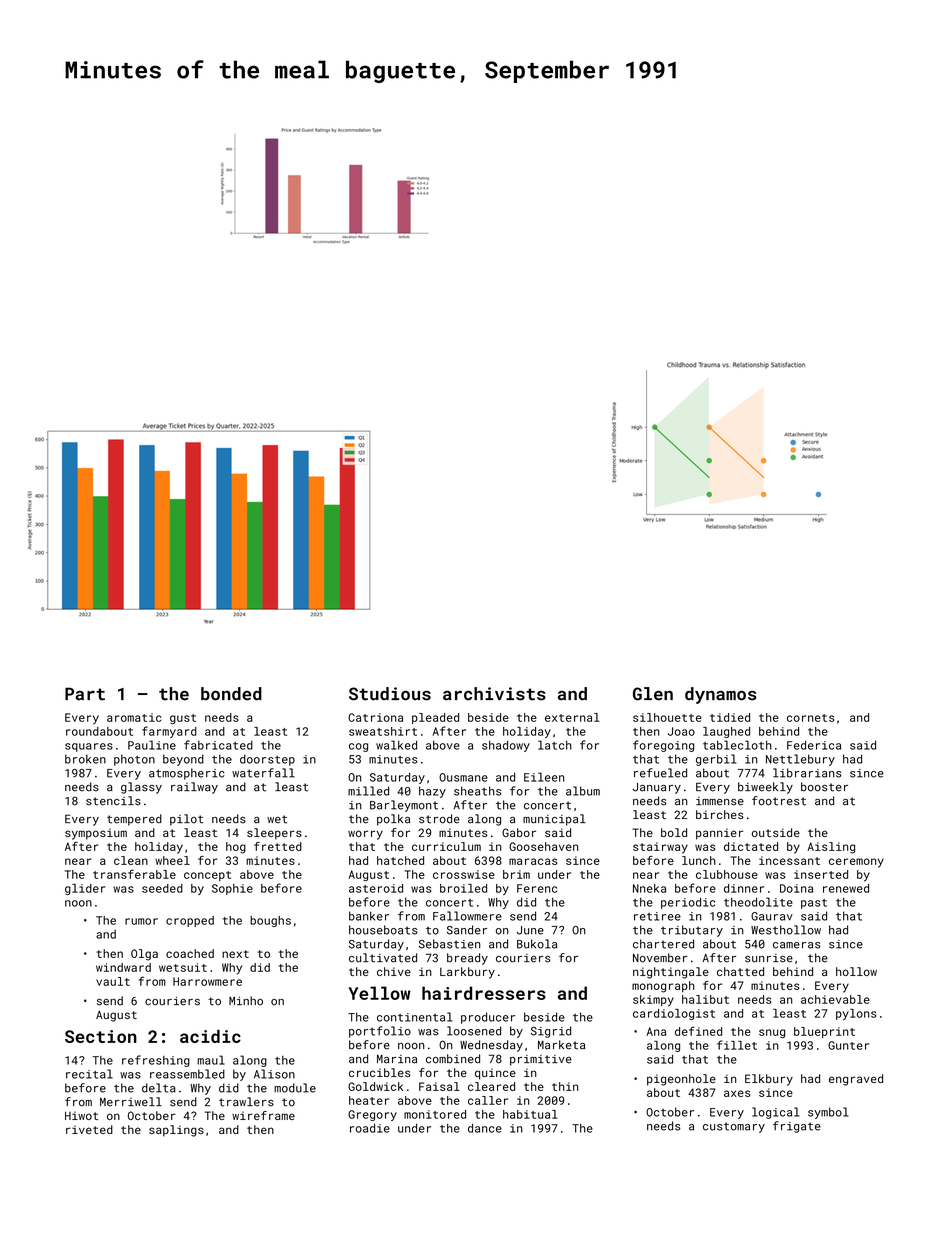 This screenshot has height=1233, width=952. What do you see at coordinates (797, 945) in the screenshot?
I see `cameras` at bounding box center [797, 945].
